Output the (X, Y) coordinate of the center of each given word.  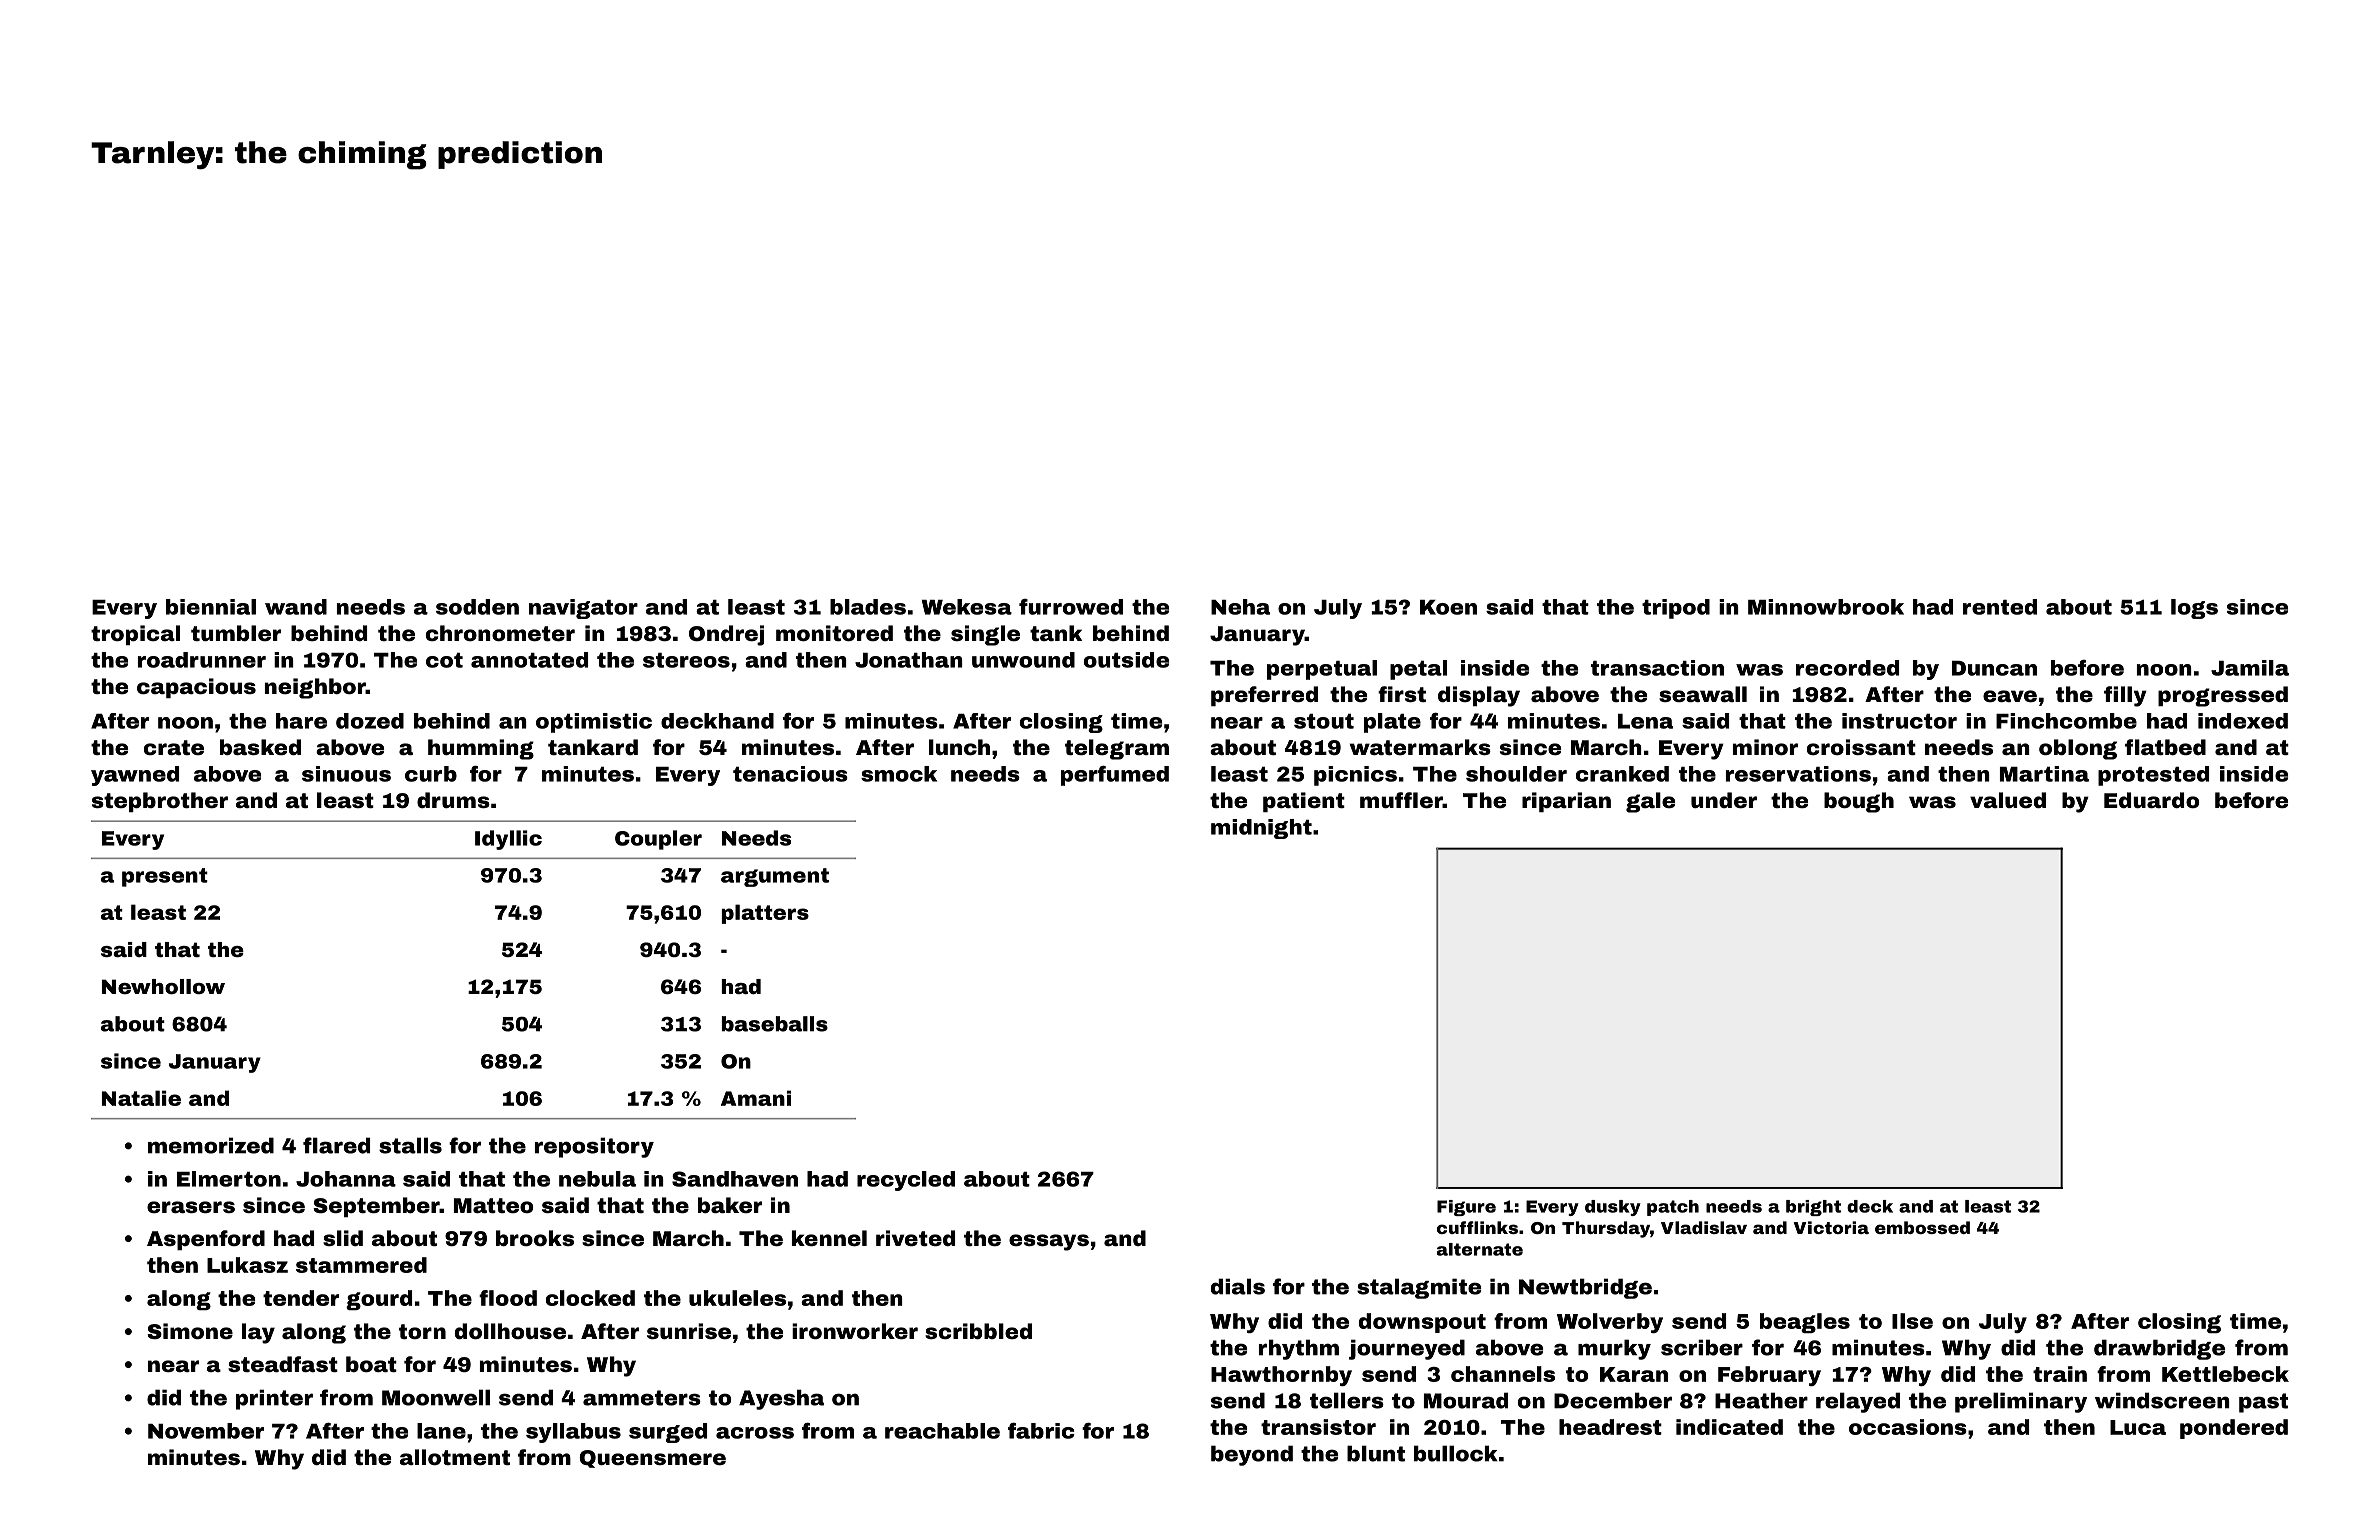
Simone (190, 1331)
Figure (1466, 1208)
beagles (1805, 1323)
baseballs (775, 1024)
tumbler (236, 633)
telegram (1117, 749)
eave (2010, 696)
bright (1813, 1208)
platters (765, 914)
